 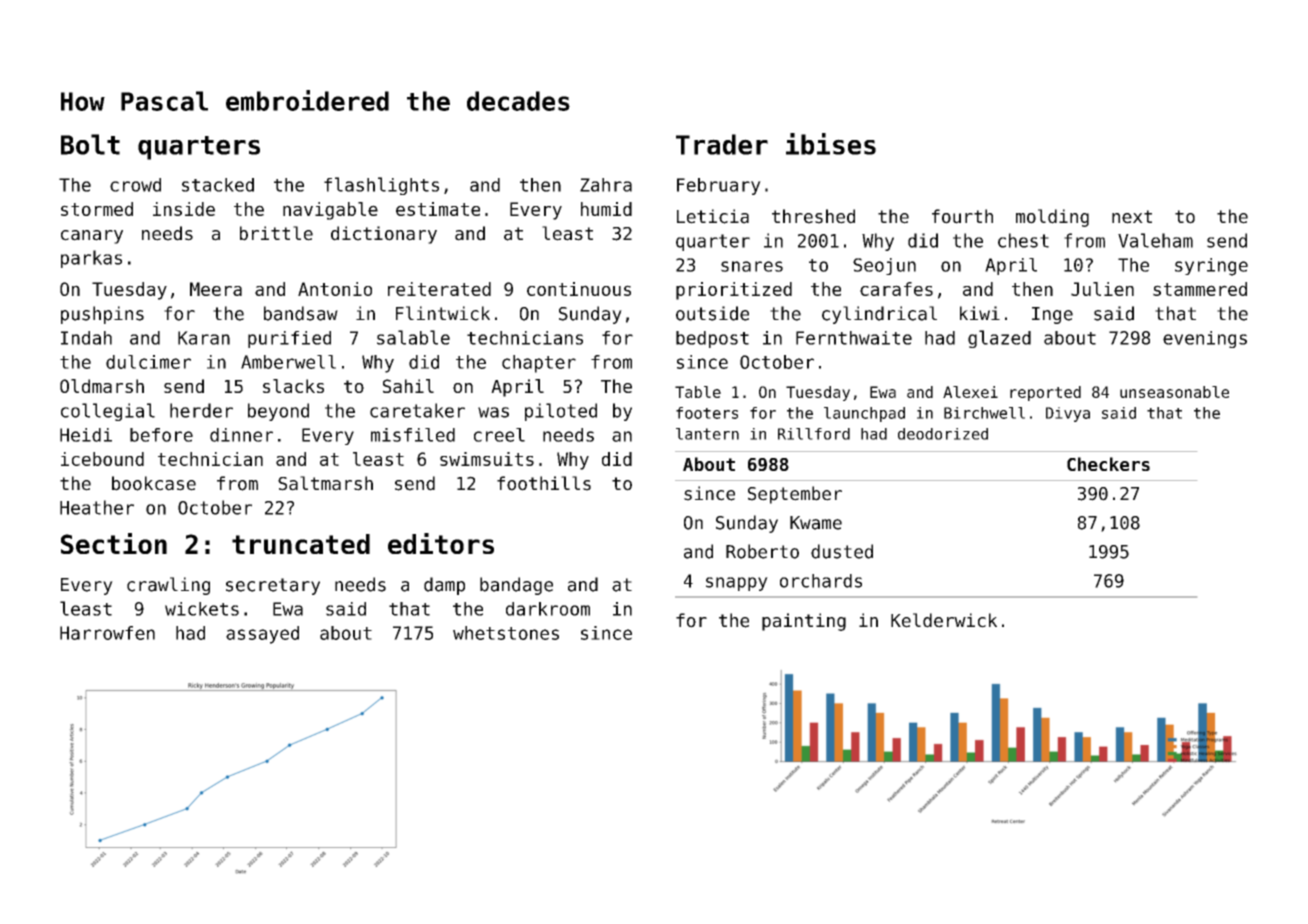 I want to click on painting, so click(x=804, y=622).
